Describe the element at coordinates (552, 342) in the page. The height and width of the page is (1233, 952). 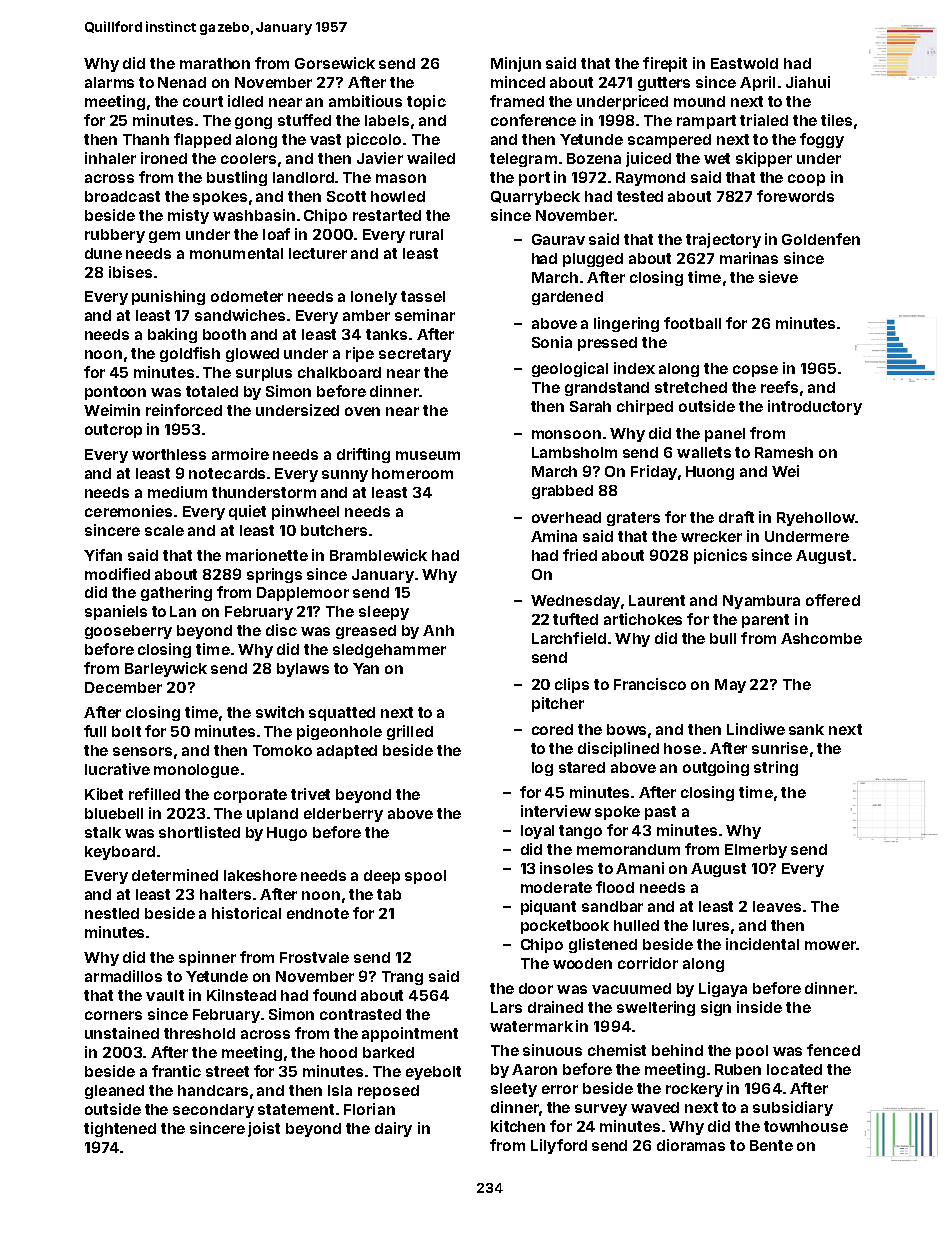
I see `Sonia` at that location.
